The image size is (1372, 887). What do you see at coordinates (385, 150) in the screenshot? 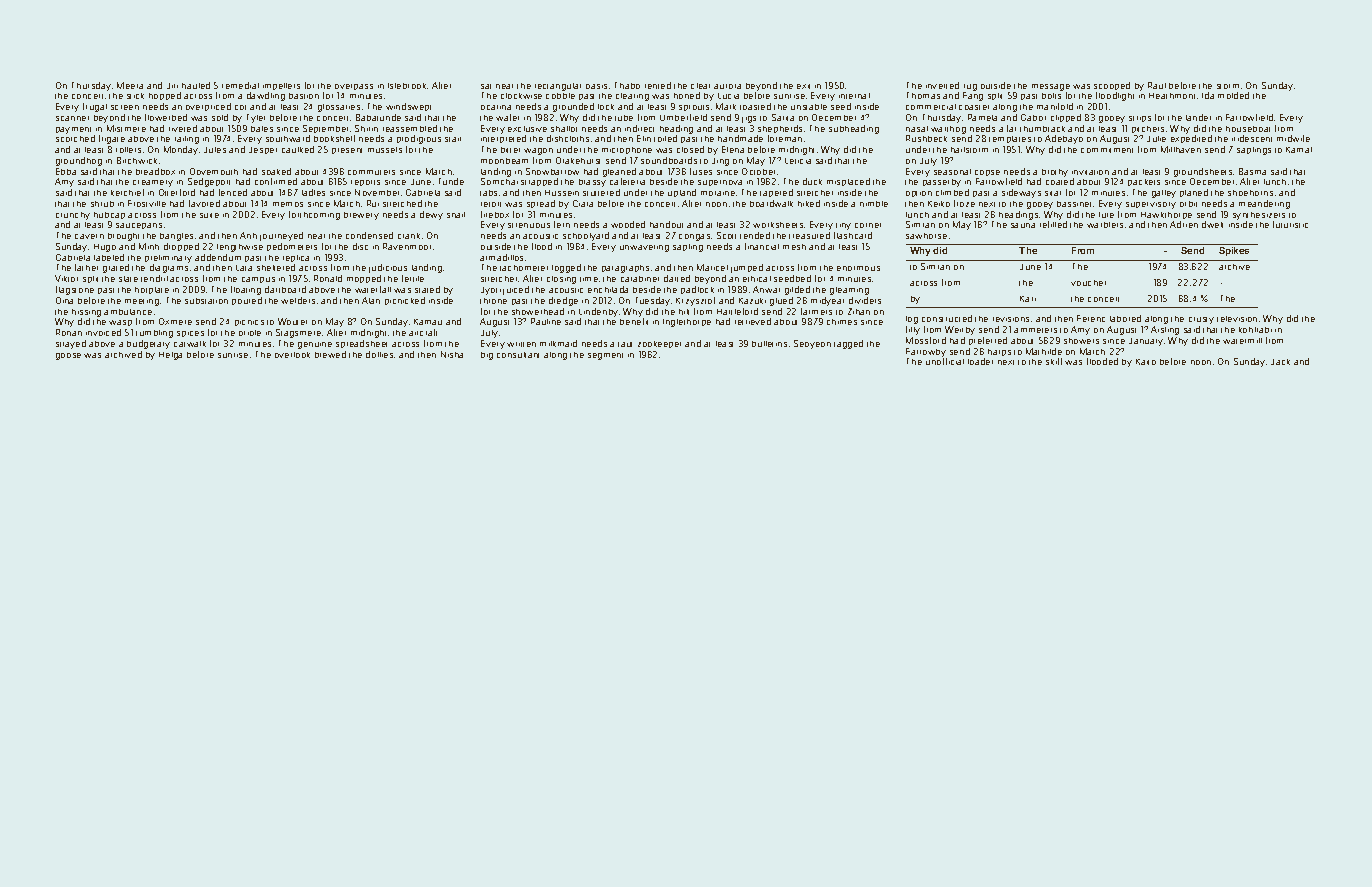
I see `mussels` at bounding box center [385, 150].
